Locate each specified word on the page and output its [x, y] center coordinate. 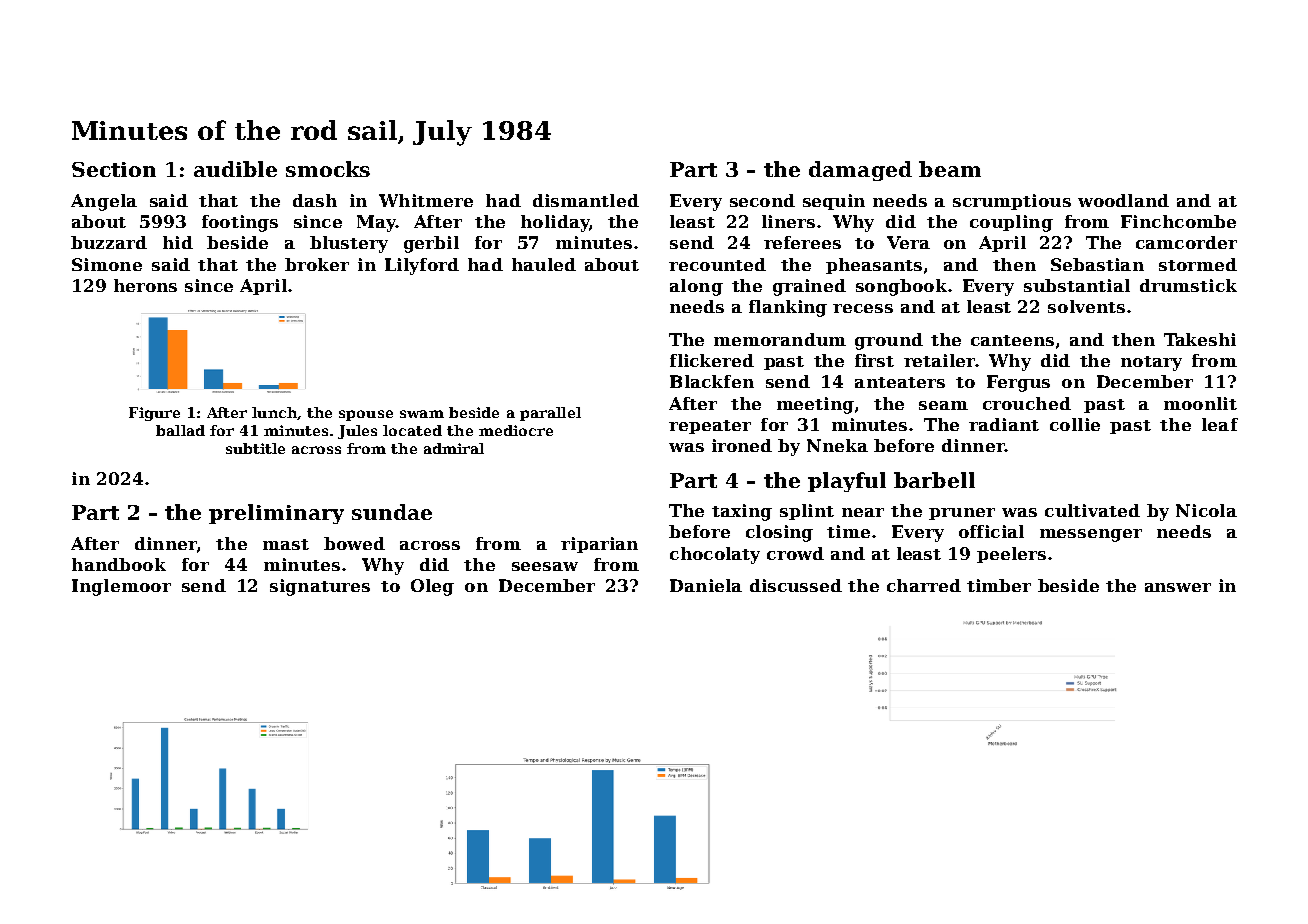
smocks [328, 169]
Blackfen [712, 381]
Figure [154, 414]
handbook [119, 564]
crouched [1027, 403]
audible [235, 169]
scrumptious [1012, 202]
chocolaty [715, 555]
